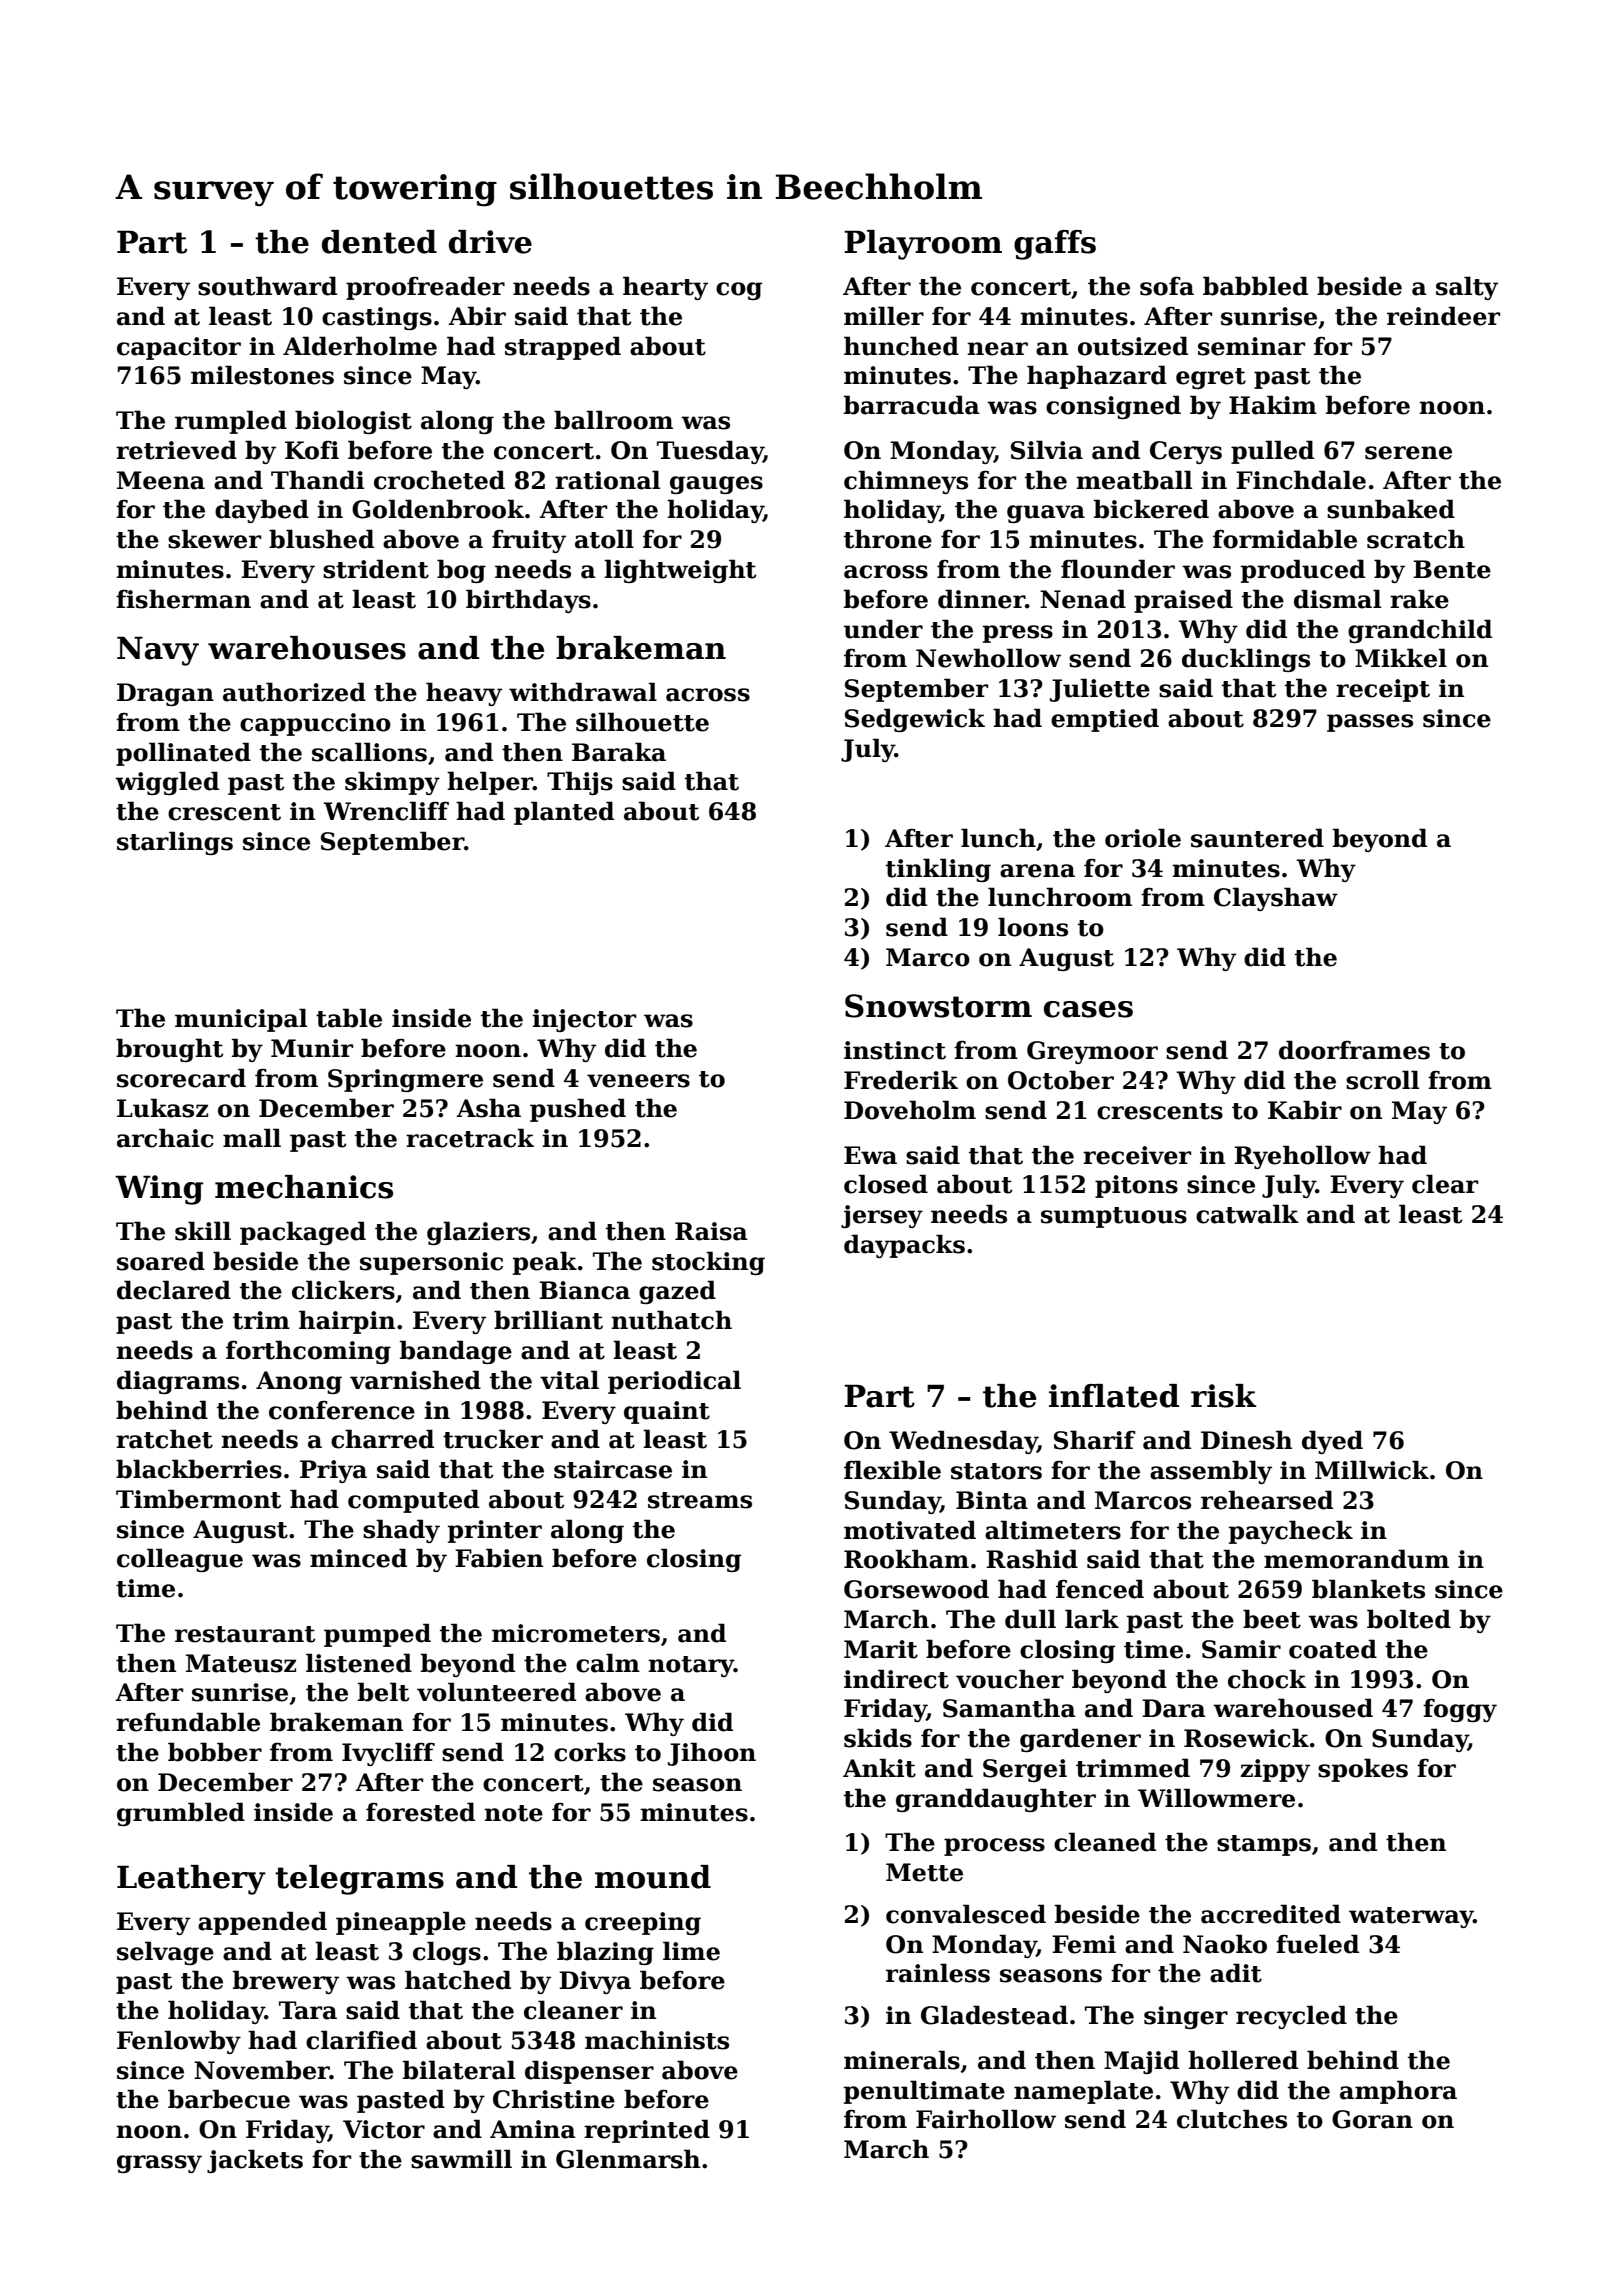  What do you see at coordinates (286, 1982) in the screenshot?
I see `brewery` at bounding box center [286, 1982].
